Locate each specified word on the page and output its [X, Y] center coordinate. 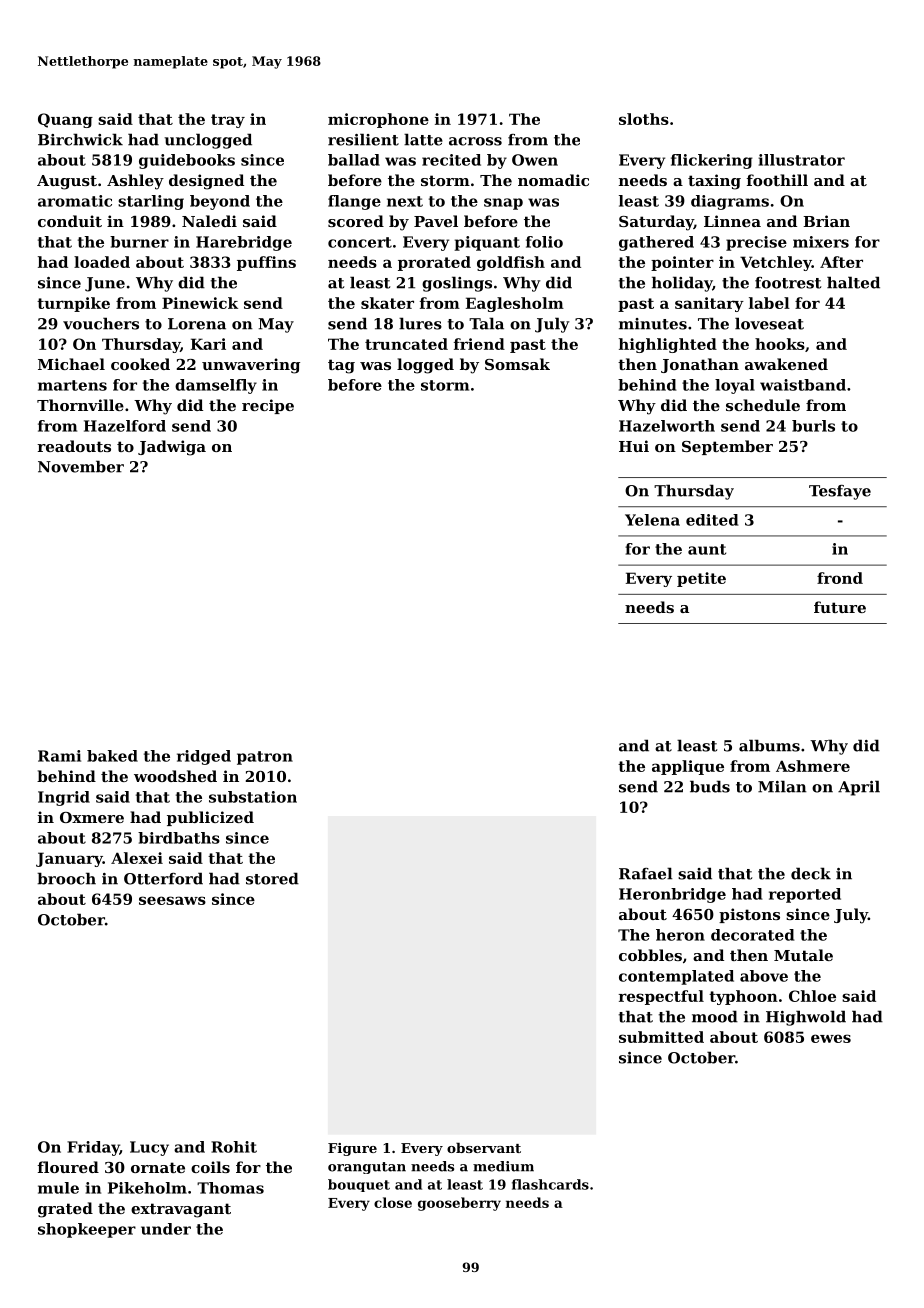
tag [341, 366]
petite [701, 579]
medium [503, 1166]
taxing [714, 182]
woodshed [175, 776]
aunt [707, 549]
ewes [831, 1038]
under [166, 1229]
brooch [66, 878]
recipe [268, 406]
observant [484, 1147]
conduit [70, 221]
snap [503, 204]
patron [265, 758]
